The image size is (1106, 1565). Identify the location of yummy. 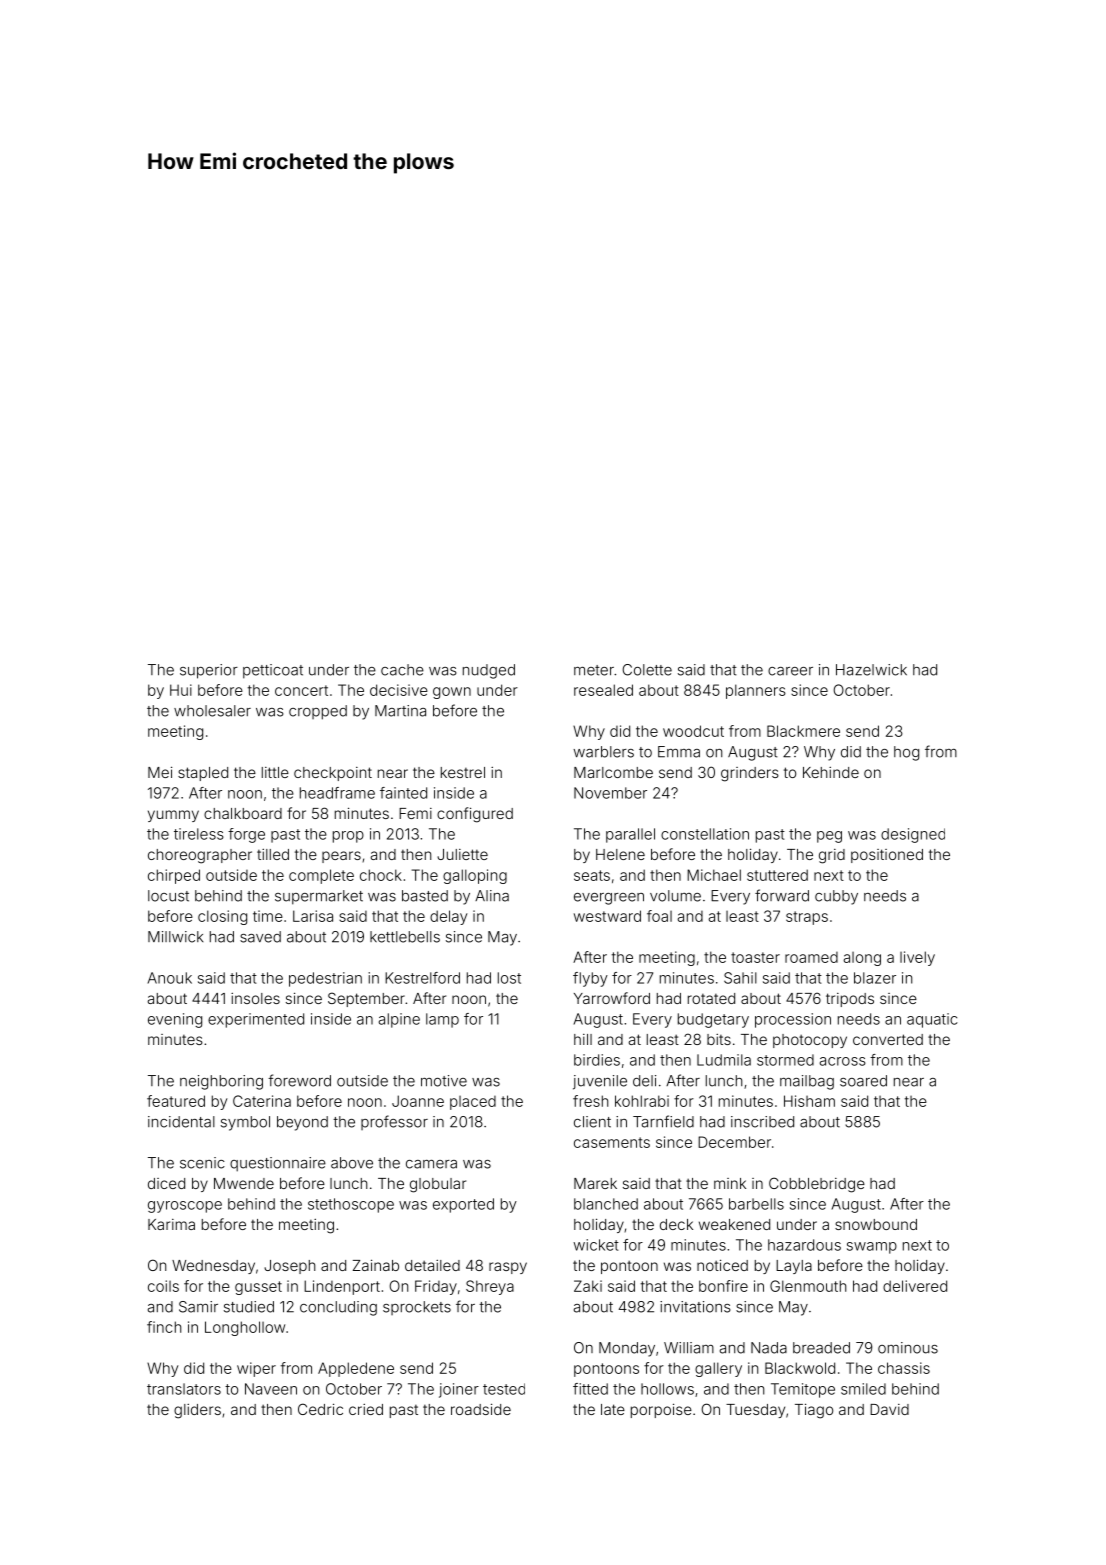
(173, 816).
